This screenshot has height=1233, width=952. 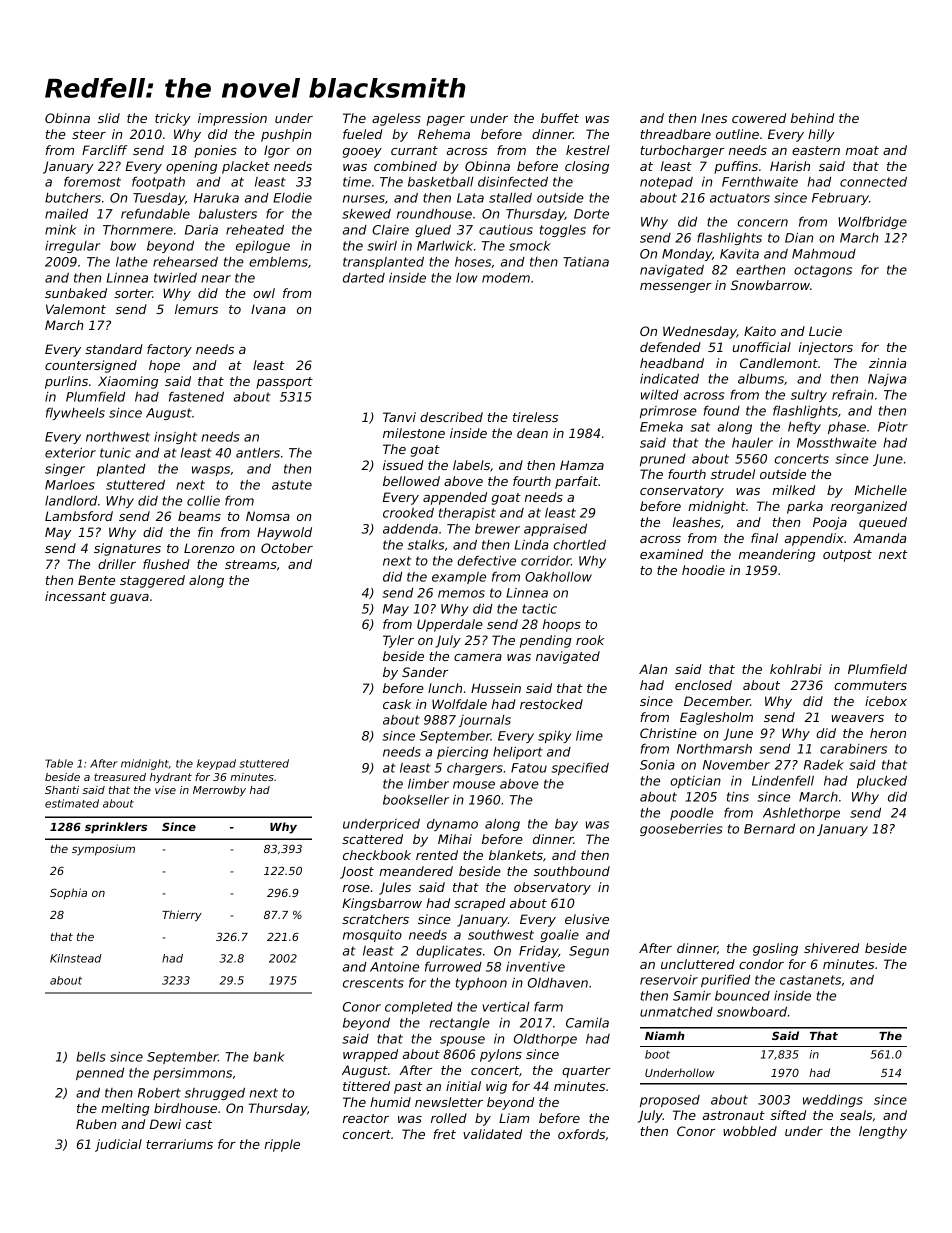 I want to click on terrariums, so click(x=179, y=1144).
